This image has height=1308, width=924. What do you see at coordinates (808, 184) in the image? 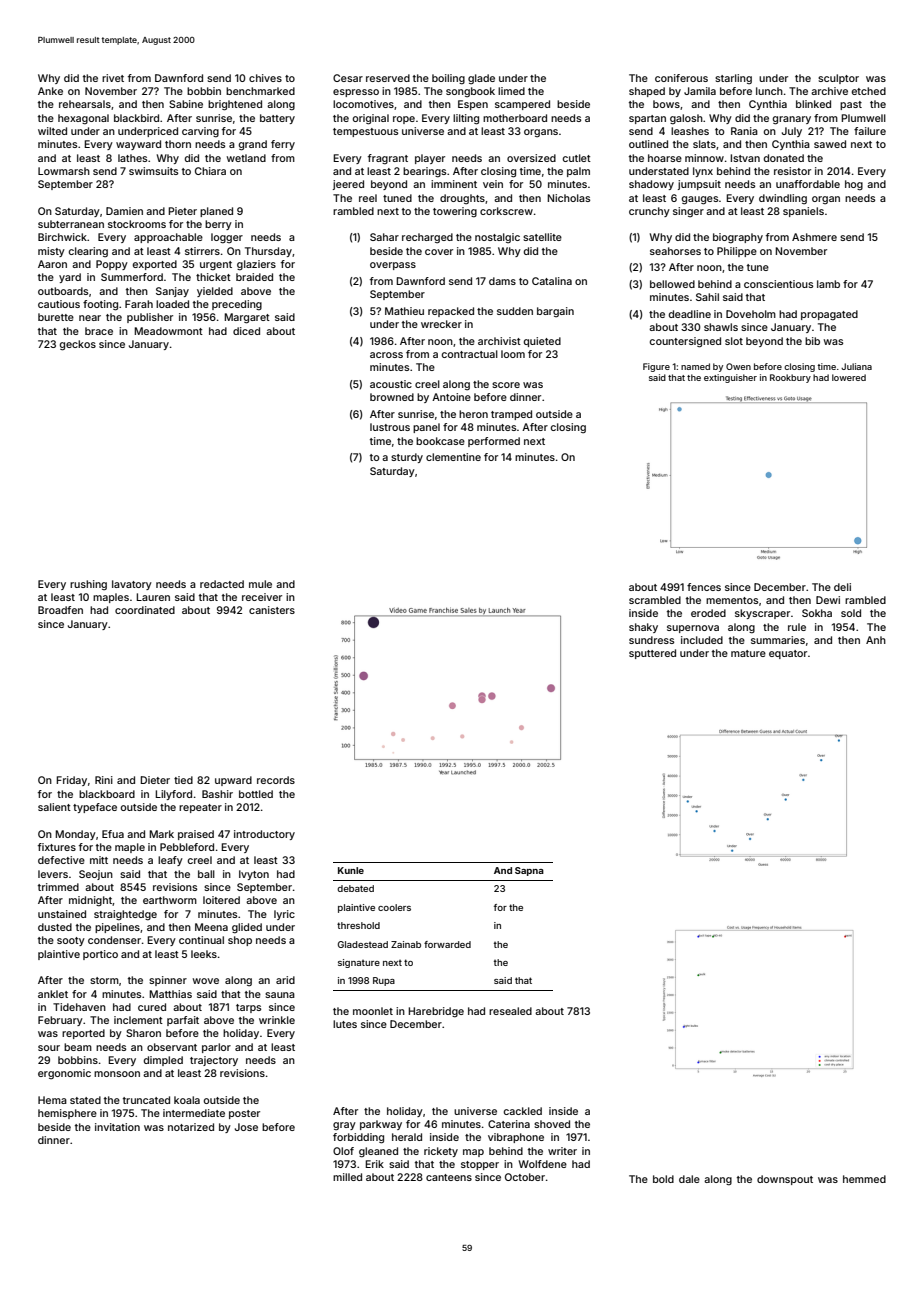
I see `unaffordable` at bounding box center [808, 184].
